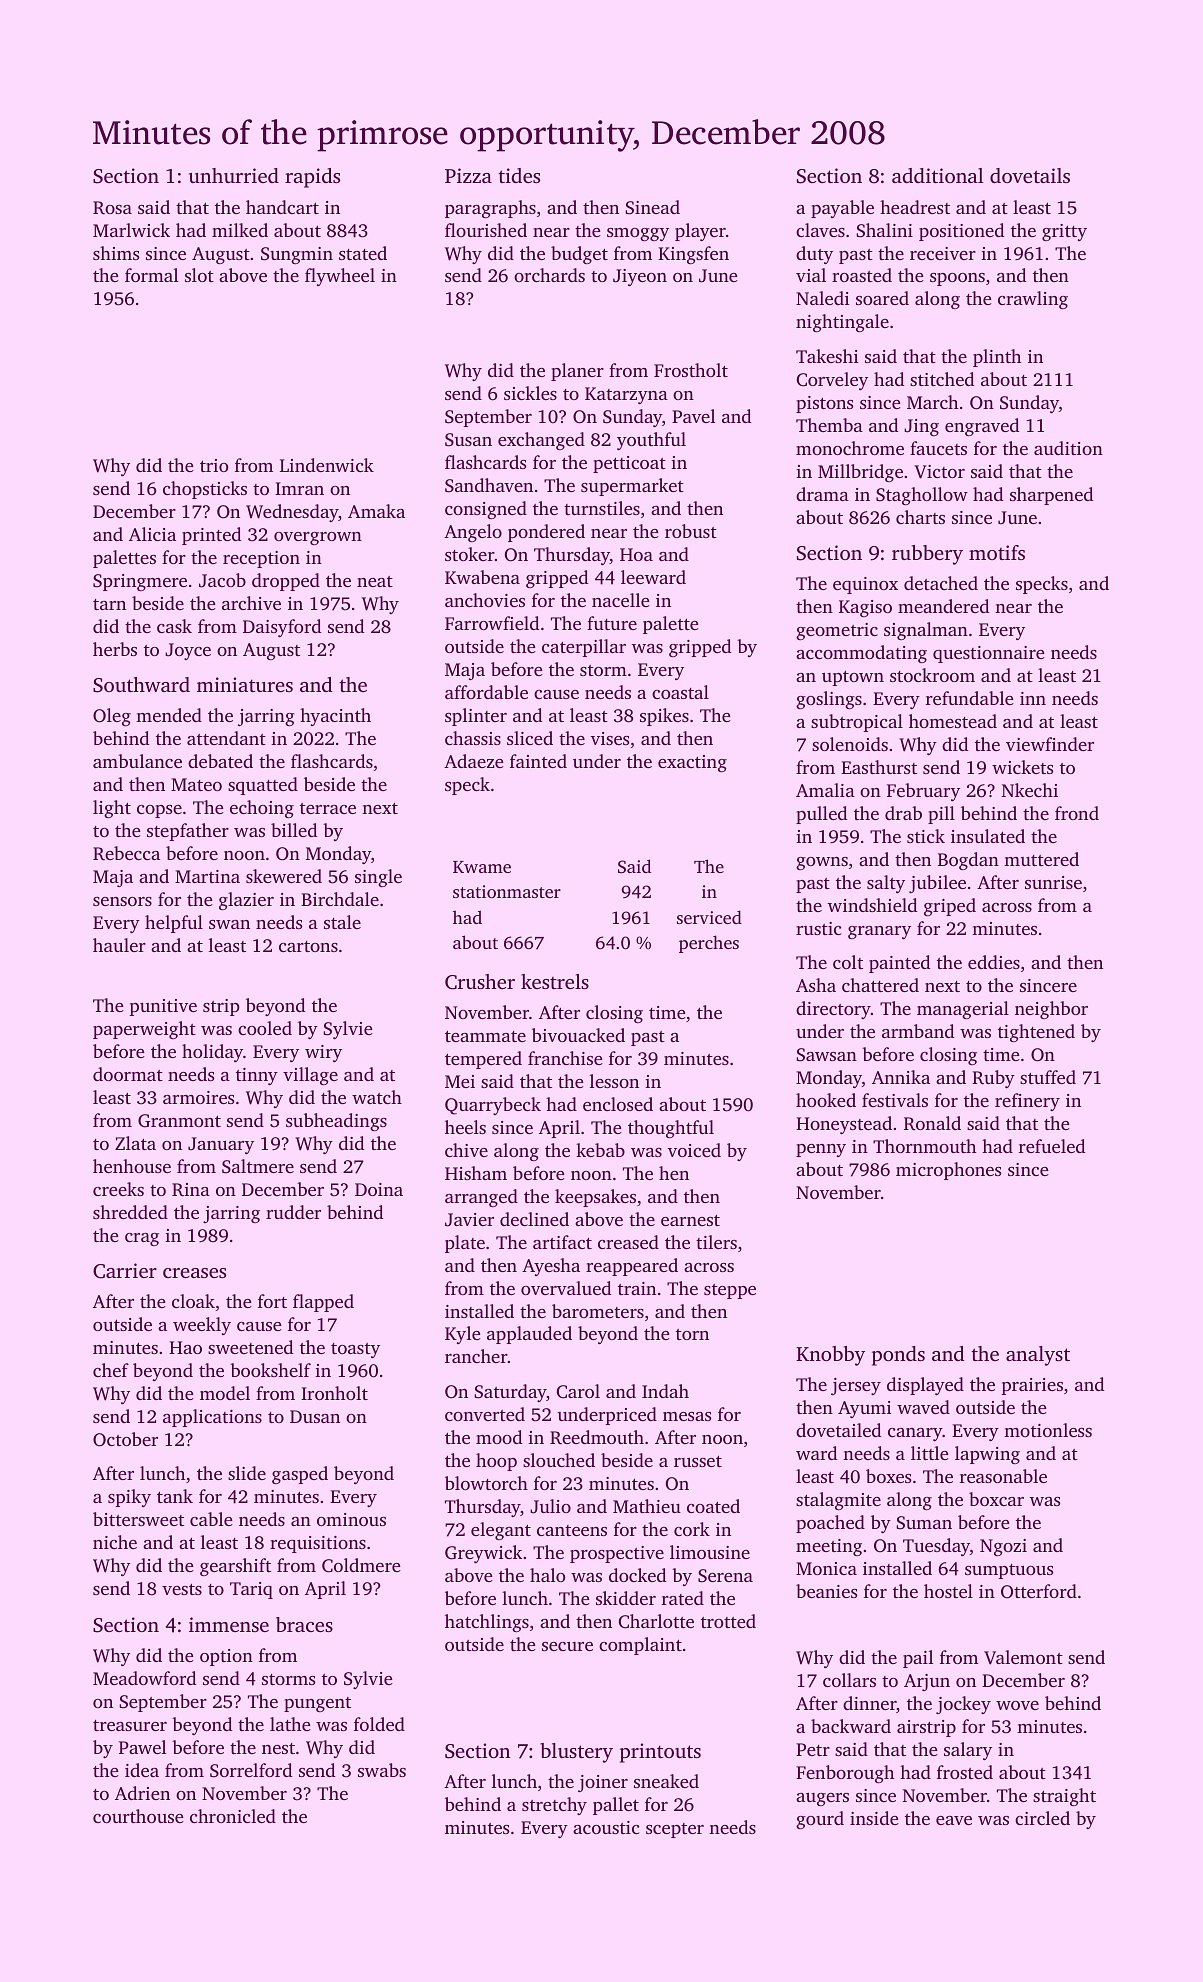  Describe the element at coordinates (191, 1190) in the screenshot. I see `Rina` at that location.
